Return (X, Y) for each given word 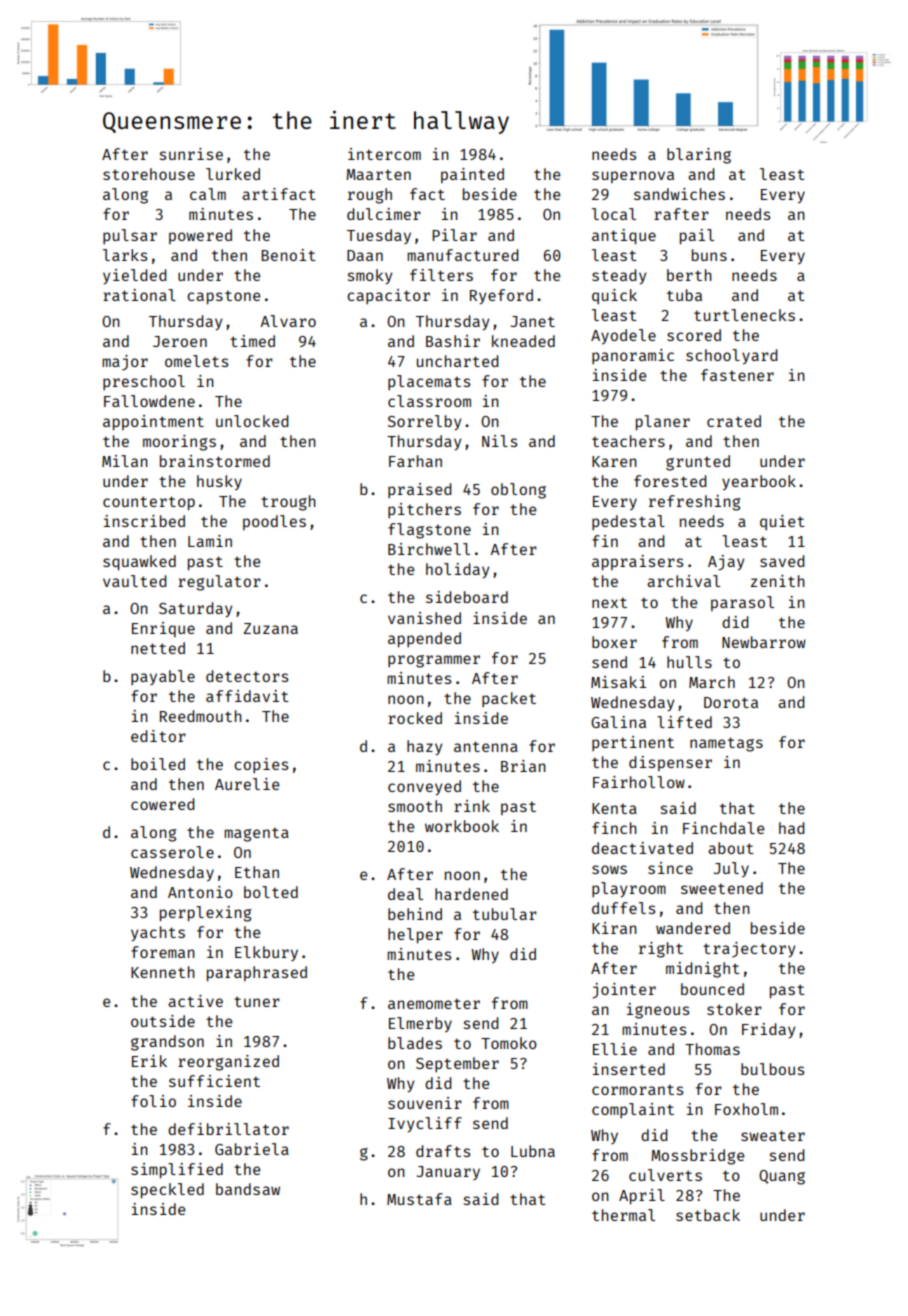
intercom (384, 154)
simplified (177, 1171)
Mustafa (419, 1199)
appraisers (637, 563)
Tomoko (509, 1043)
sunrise (191, 154)
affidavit (247, 696)
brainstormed (215, 461)
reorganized (228, 1063)
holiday (457, 570)
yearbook (759, 483)
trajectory (749, 950)
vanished (424, 618)
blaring (699, 156)
